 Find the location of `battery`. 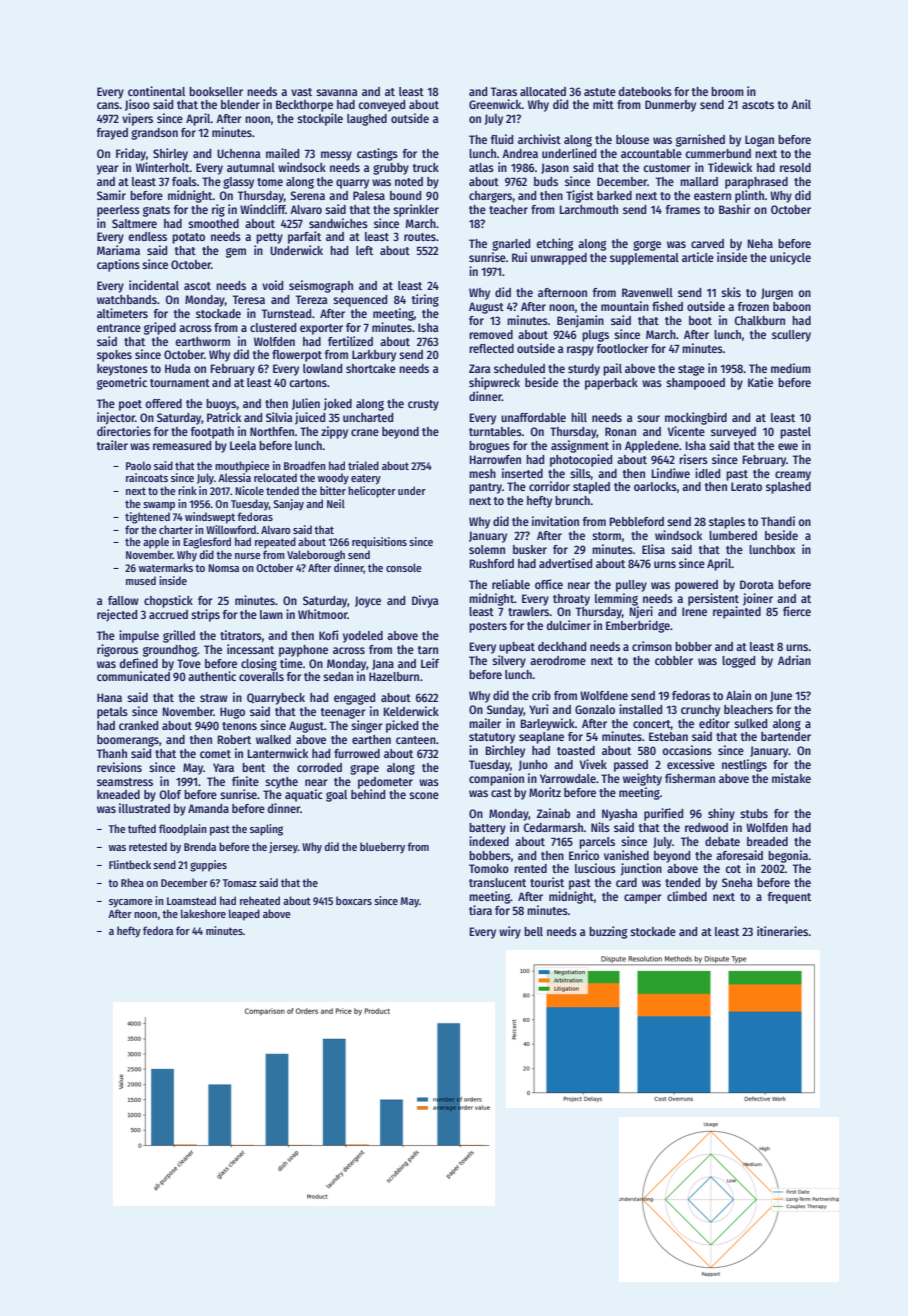

battery is located at coordinates (487, 829).
